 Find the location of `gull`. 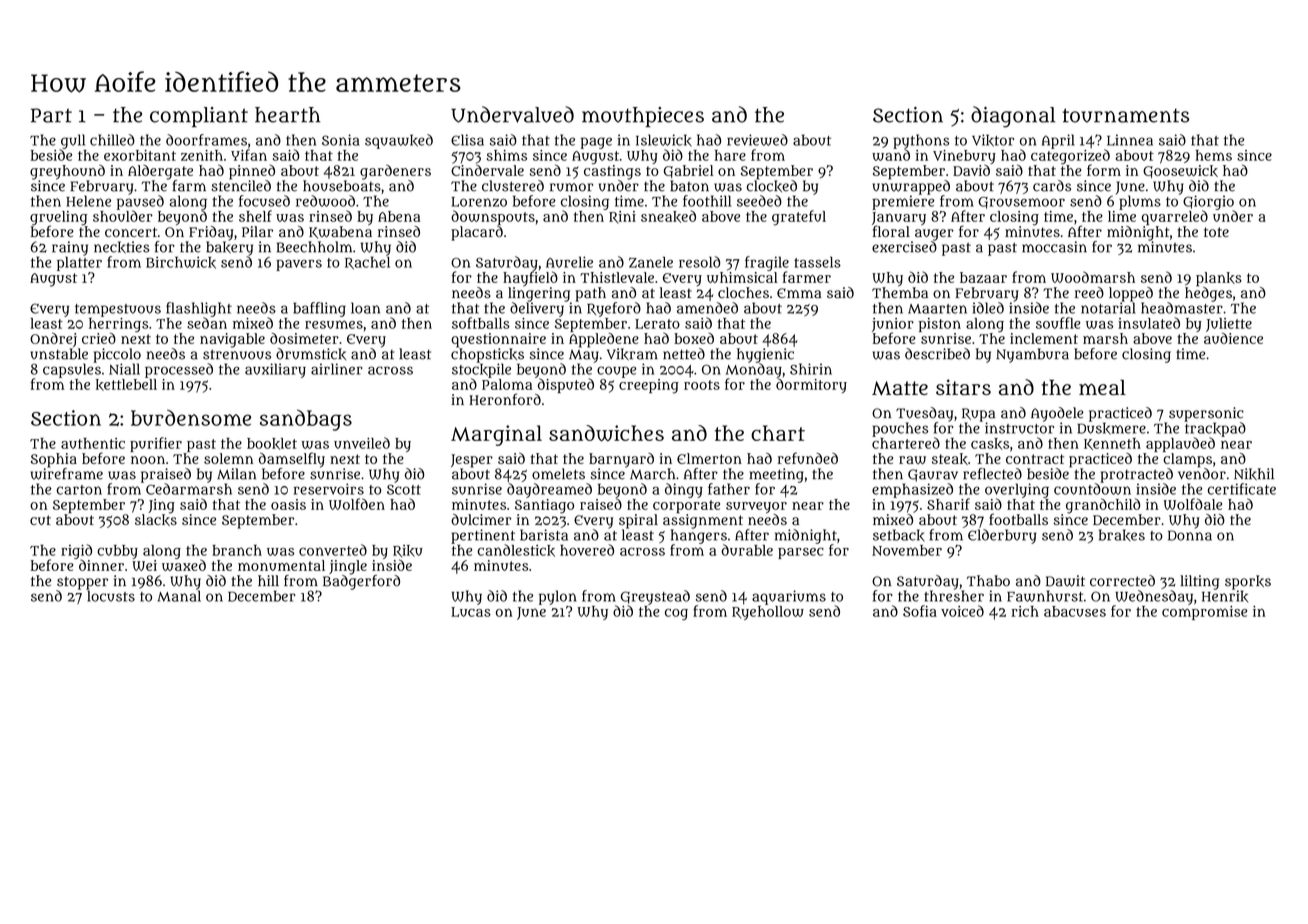

gull is located at coordinates (73, 141).
